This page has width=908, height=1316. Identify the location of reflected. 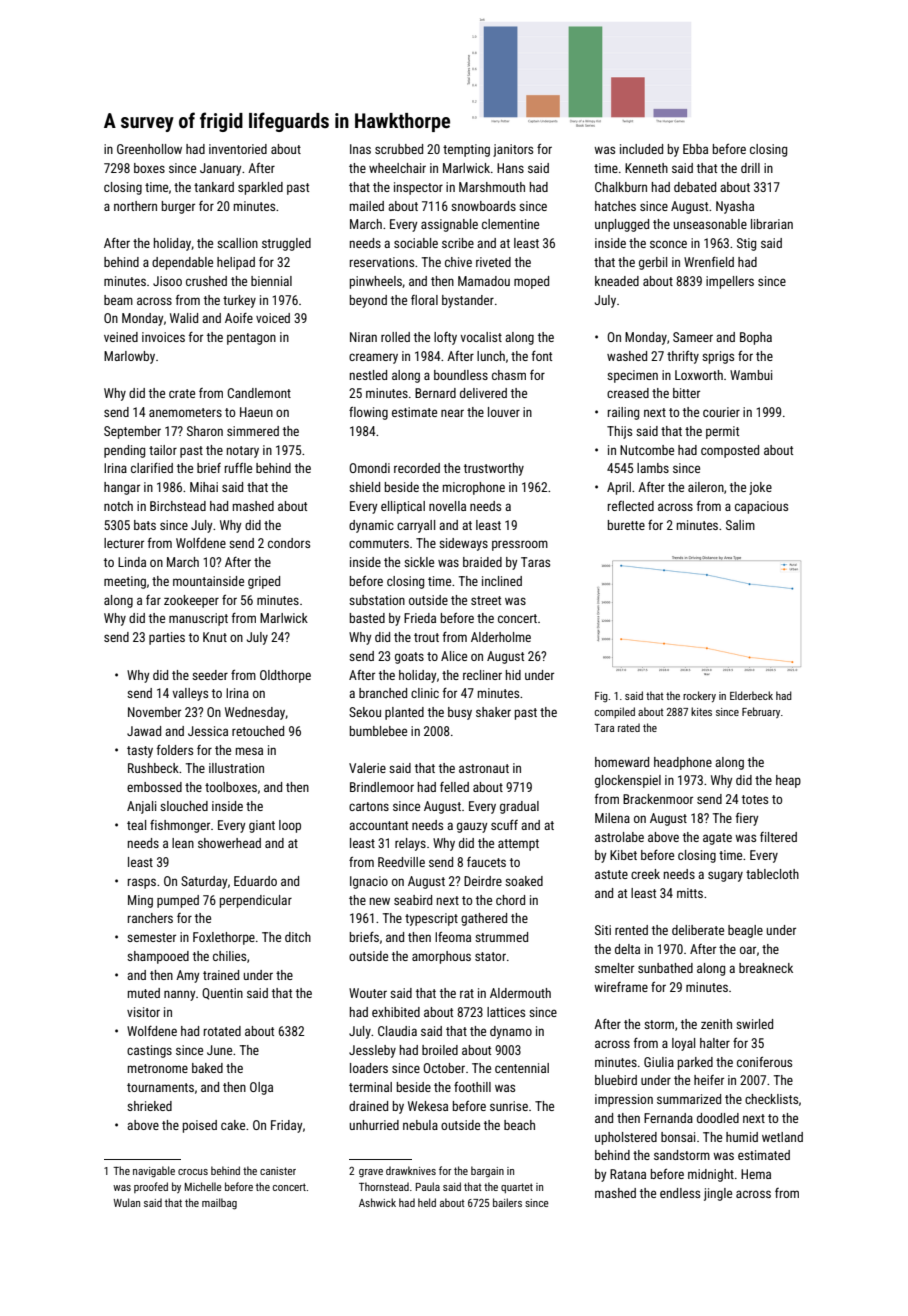
(631, 506).
